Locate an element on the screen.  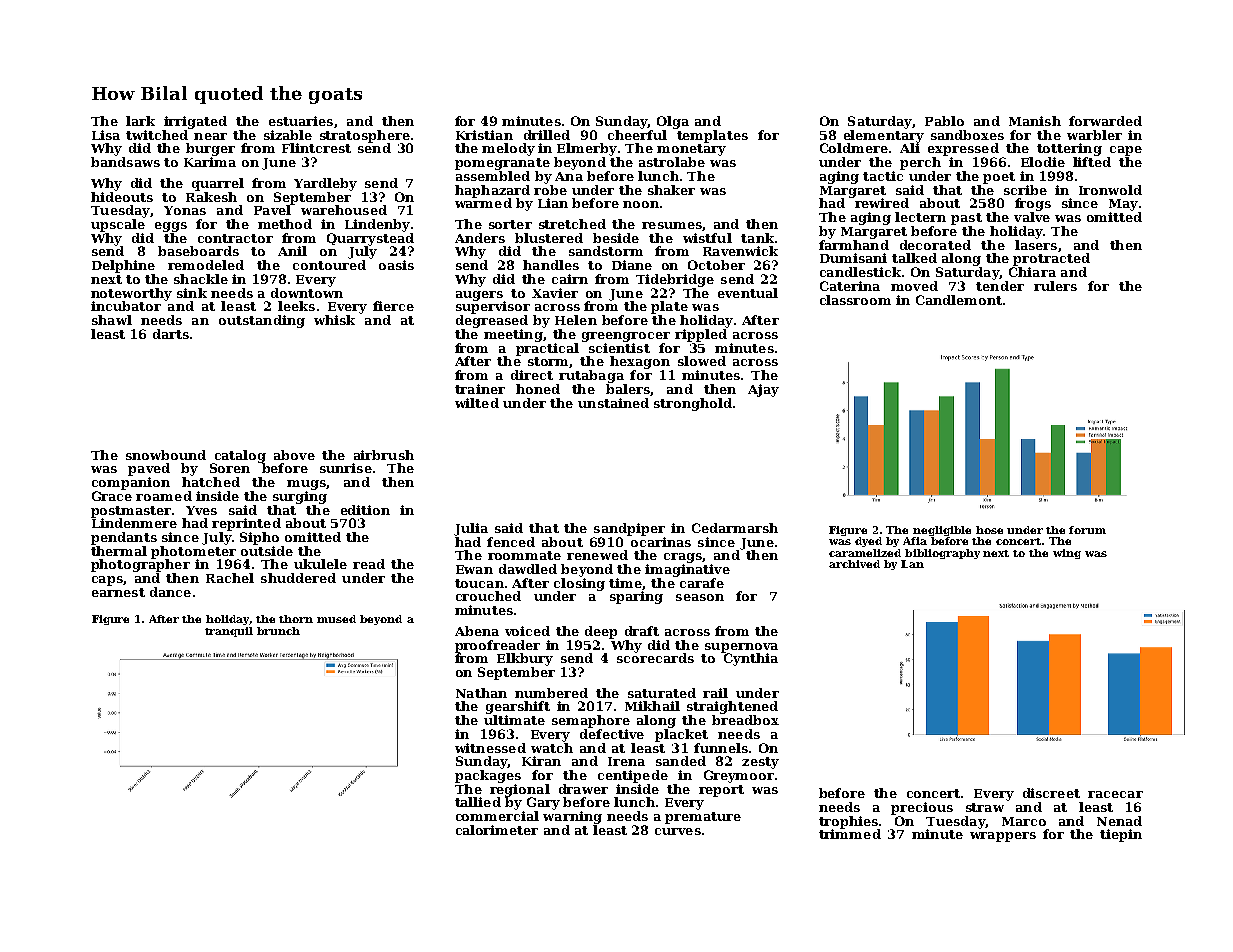
Olga is located at coordinates (673, 122).
